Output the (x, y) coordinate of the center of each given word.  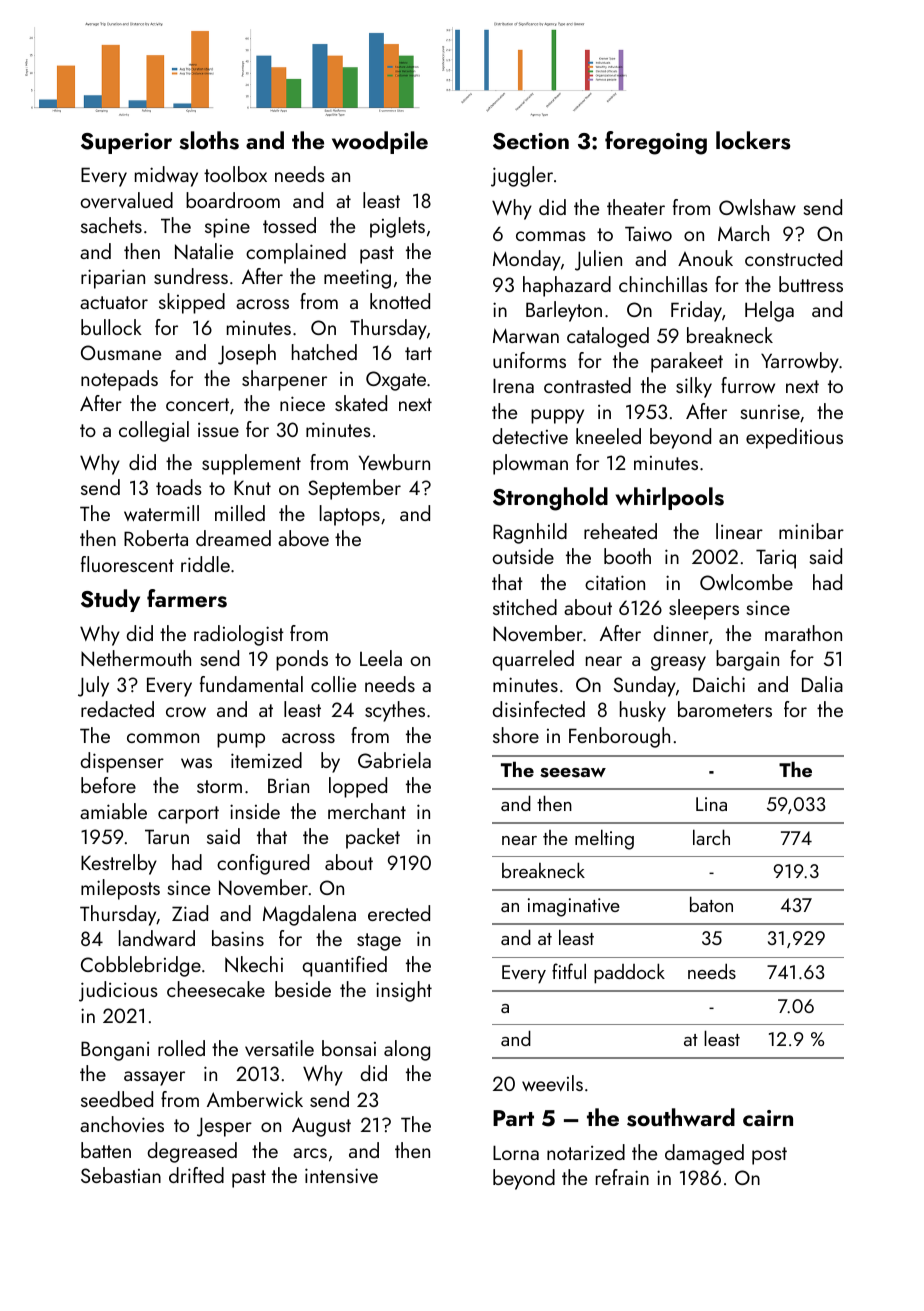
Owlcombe (746, 582)
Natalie (204, 251)
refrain (622, 1177)
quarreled (533, 660)
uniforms (529, 360)
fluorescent (127, 564)
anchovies (122, 1124)
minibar (811, 531)
